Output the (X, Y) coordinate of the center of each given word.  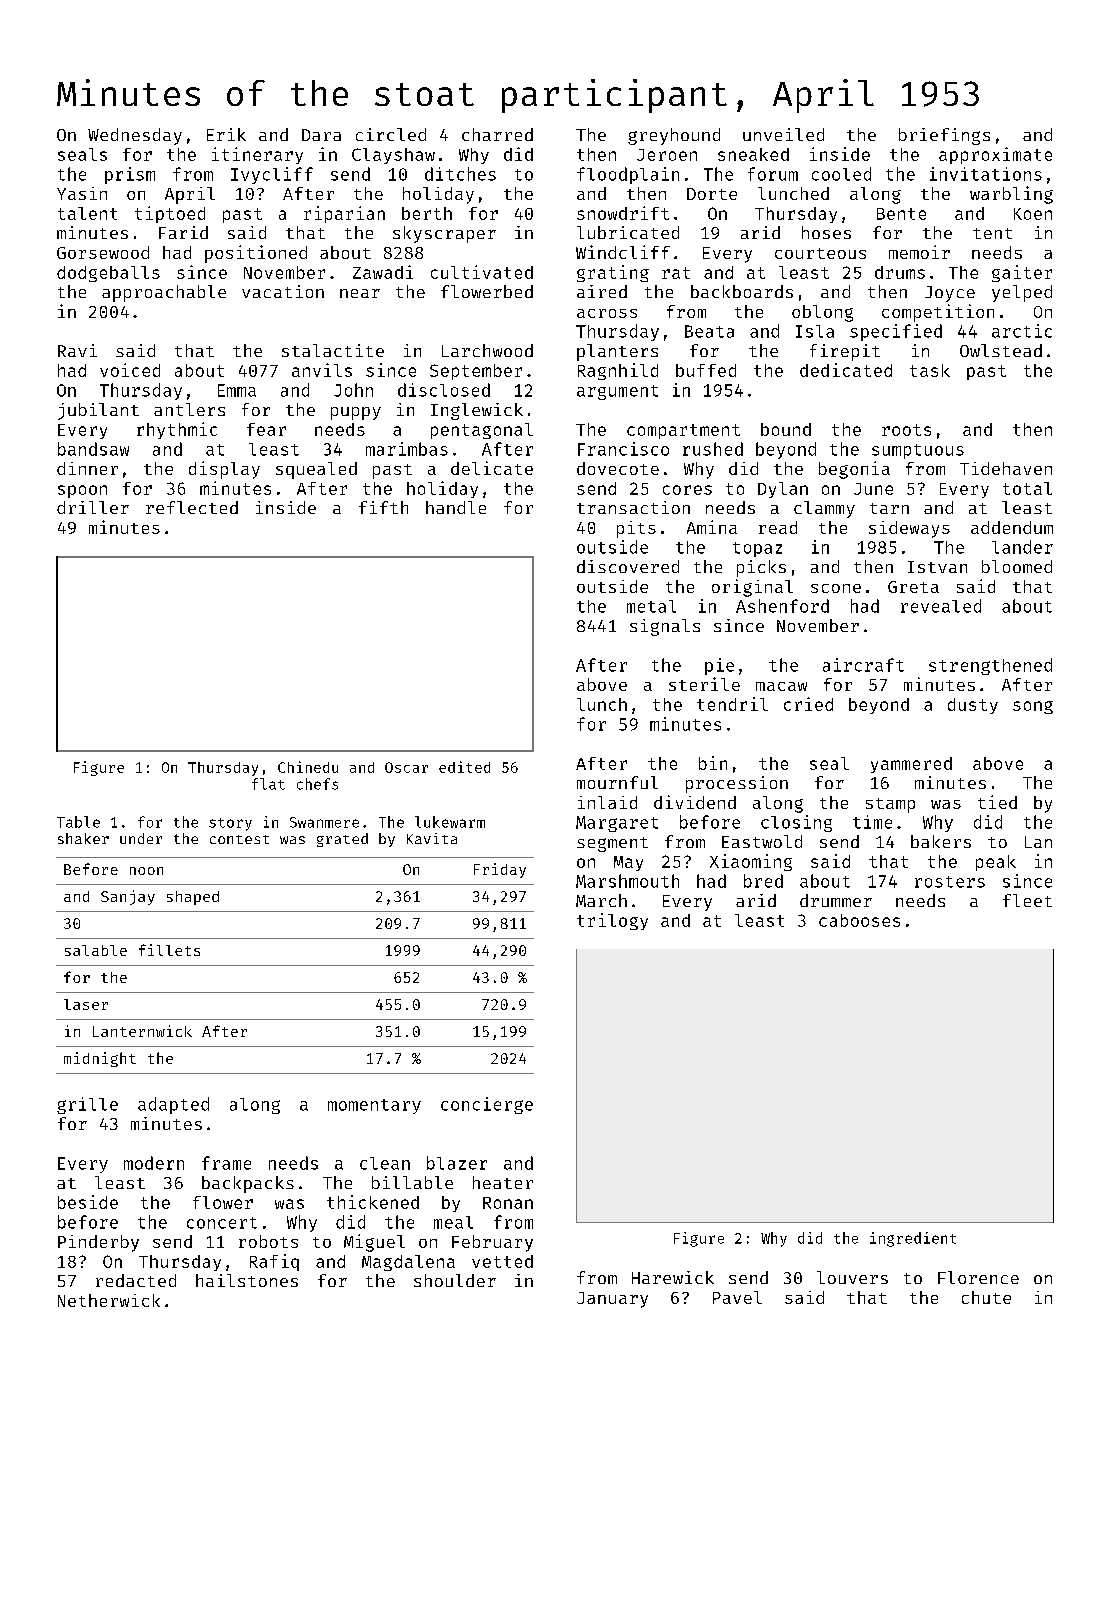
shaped (193, 898)
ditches (460, 174)
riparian (344, 214)
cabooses (859, 920)
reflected (192, 507)
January (612, 1300)
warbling (1011, 195)
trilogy (612, 921)
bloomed (1017, 566)
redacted (136, 1280)
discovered (628, 566)
